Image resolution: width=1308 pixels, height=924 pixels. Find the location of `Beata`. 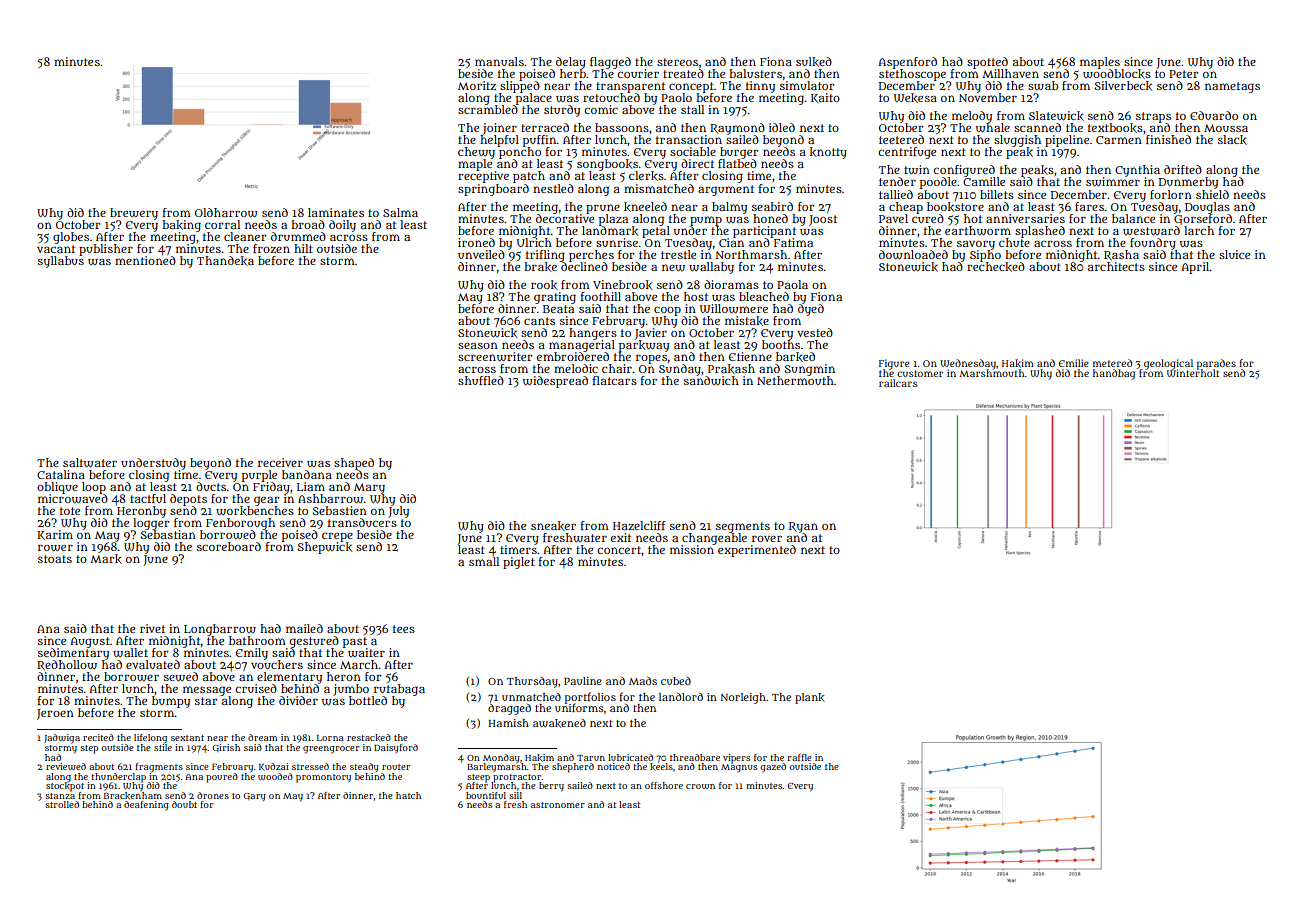

Beata is located at coordinates (558, 309).
